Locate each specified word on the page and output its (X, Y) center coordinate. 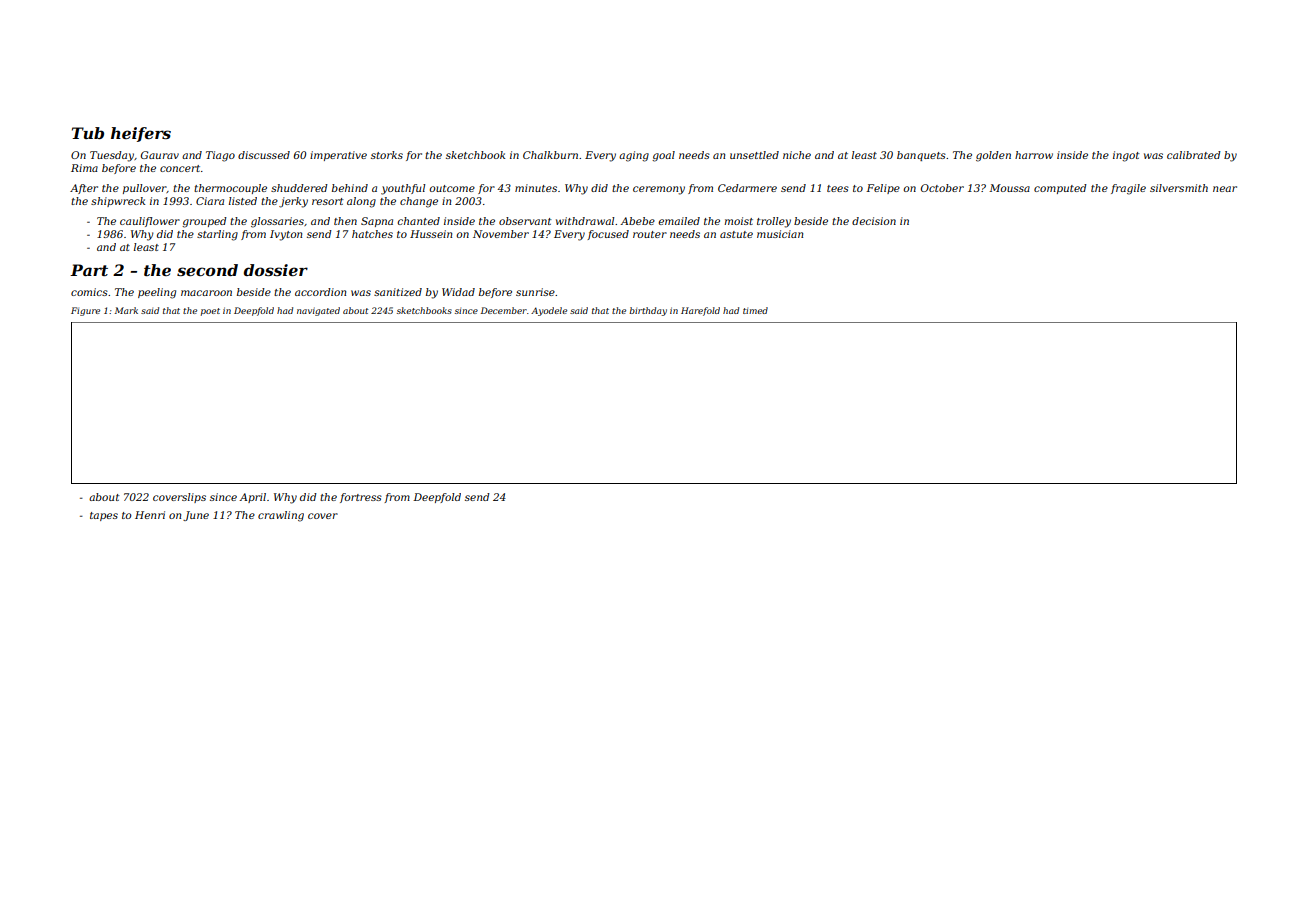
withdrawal (585, 221)
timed (755, 310)
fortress (361, 498)
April (252, 498)
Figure (85, 311)
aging (634, 156)
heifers (141, 134)
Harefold (700, 311)
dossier (276, 270)
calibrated (1194, 155)
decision (874, 221)
